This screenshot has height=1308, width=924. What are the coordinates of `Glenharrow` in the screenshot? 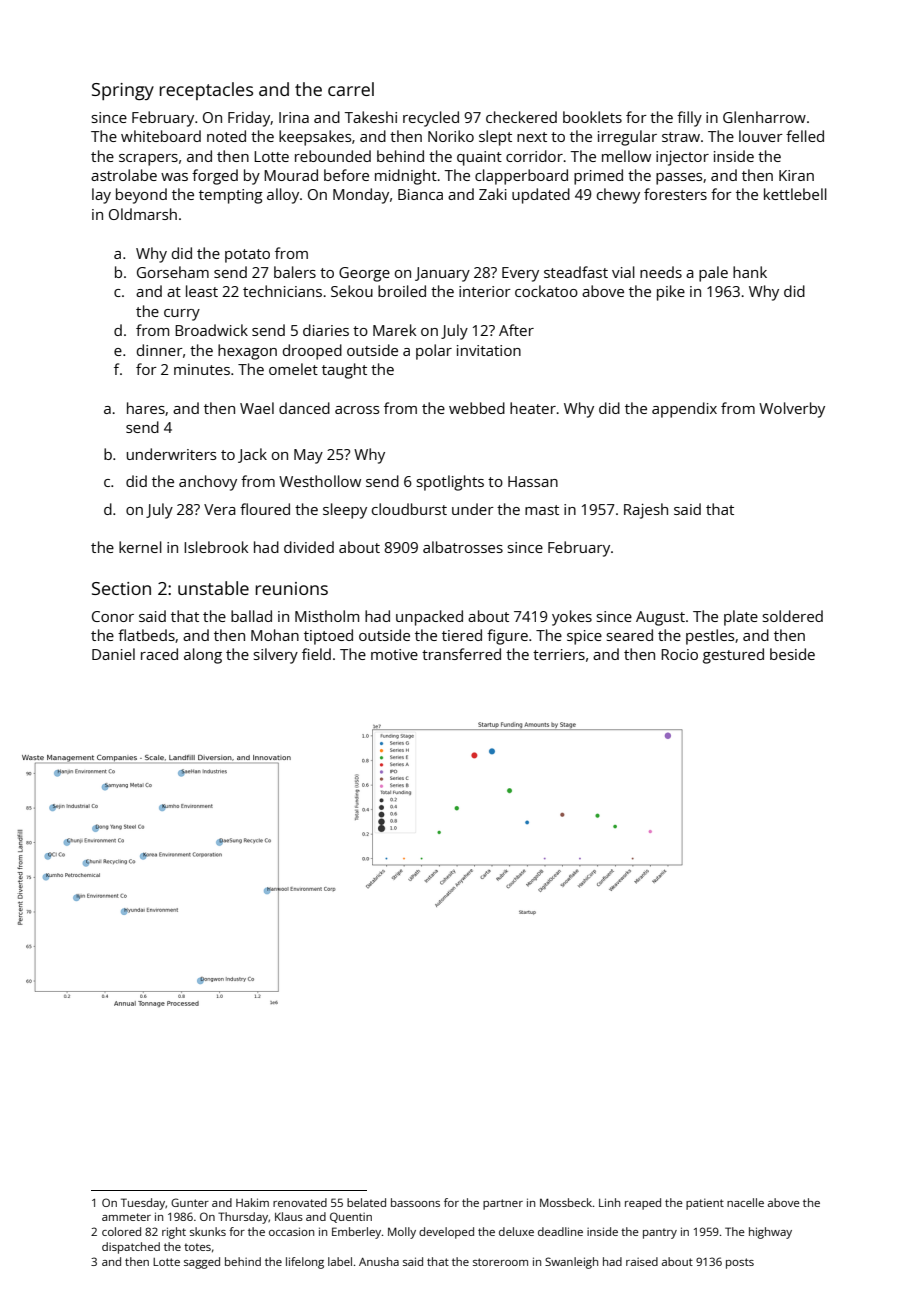 It's located at (764, 117).
